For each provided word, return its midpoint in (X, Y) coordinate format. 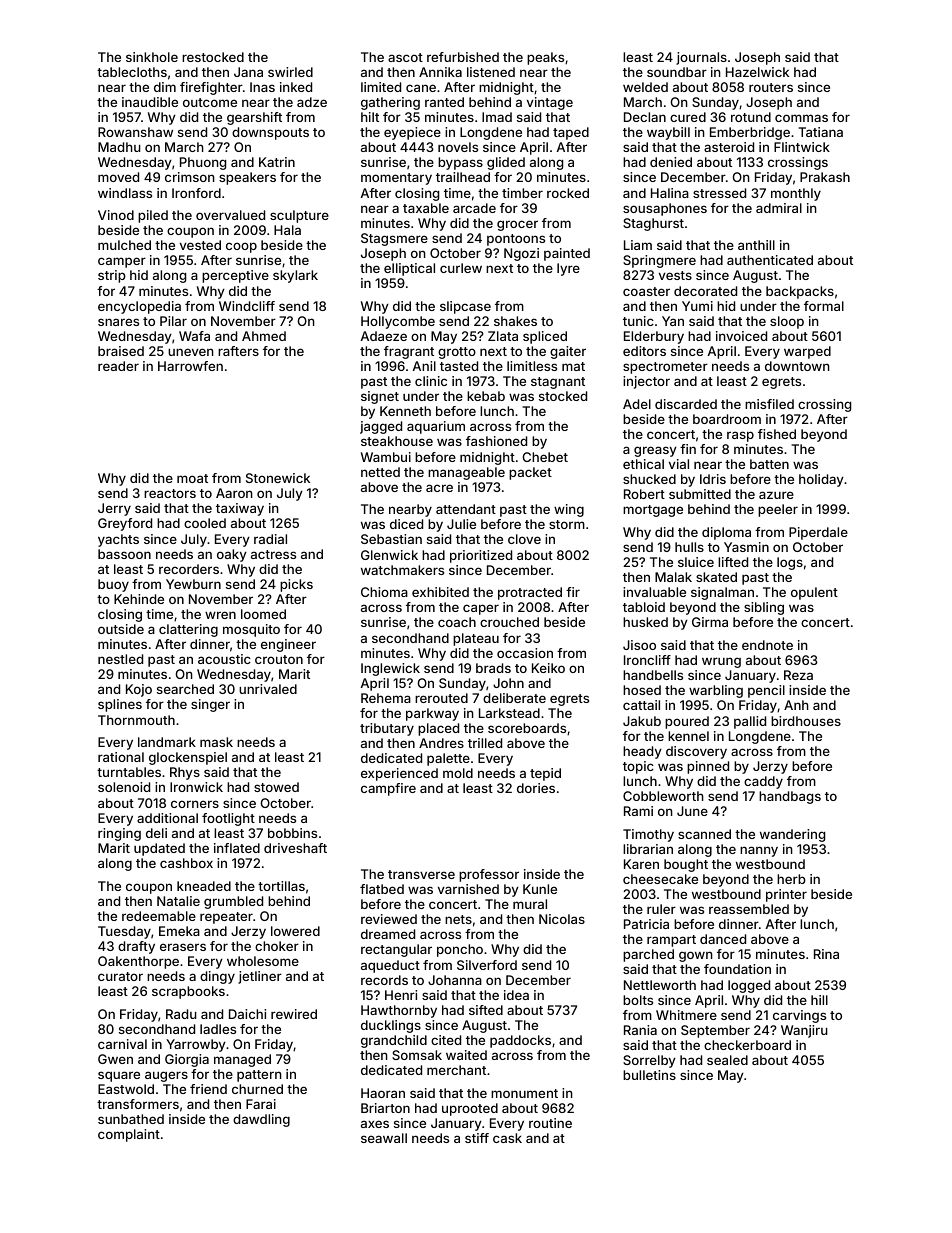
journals (701, 58)
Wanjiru (804, 1031)
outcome (210, 102)
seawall (384, 1138)
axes (375, 1124)
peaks (545, 58)
